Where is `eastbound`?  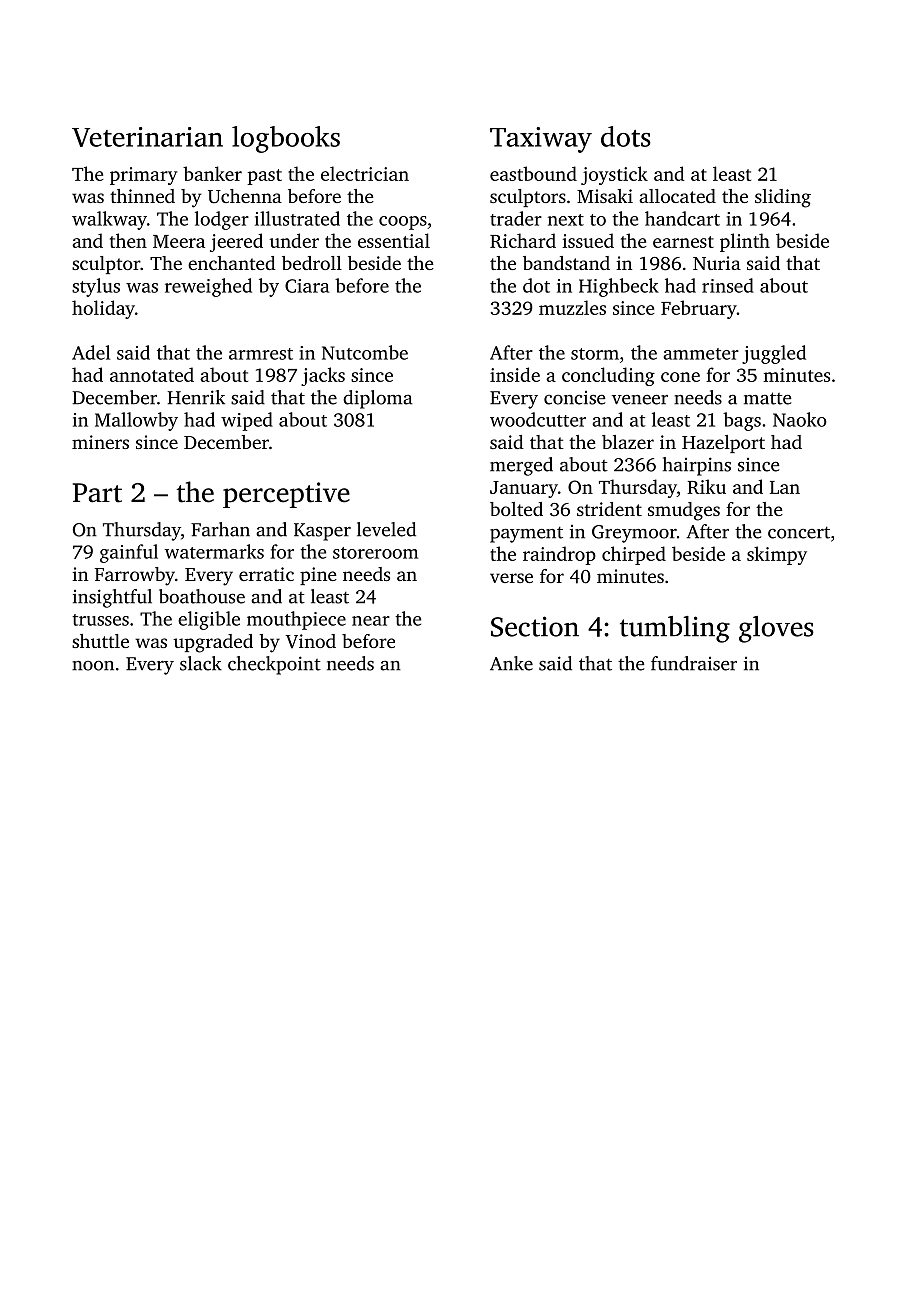 eastbound is located at coordinates (533, 173).
